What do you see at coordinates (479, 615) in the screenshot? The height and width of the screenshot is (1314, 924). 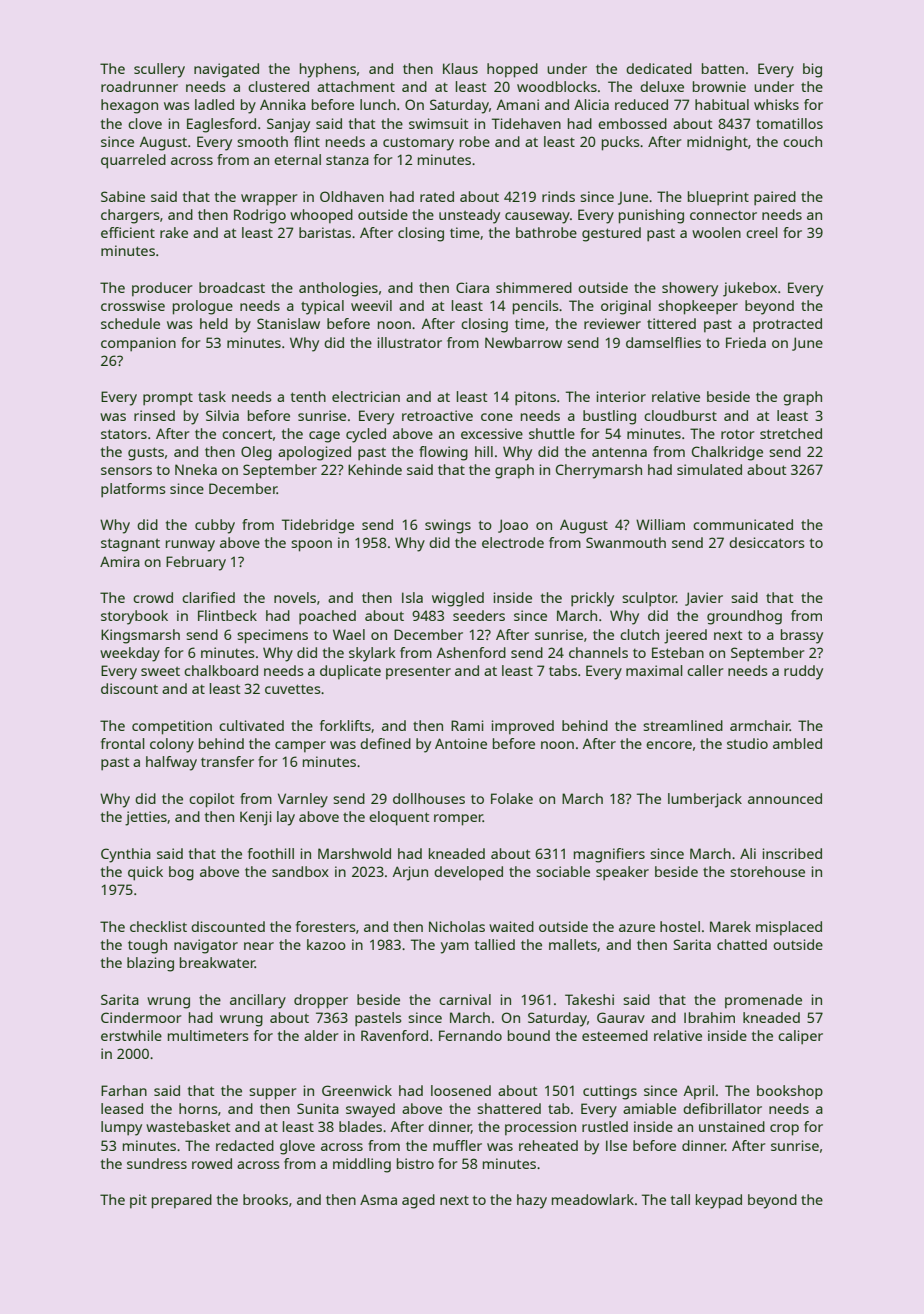 I see `seeders` at bounding box center [479, 615].
